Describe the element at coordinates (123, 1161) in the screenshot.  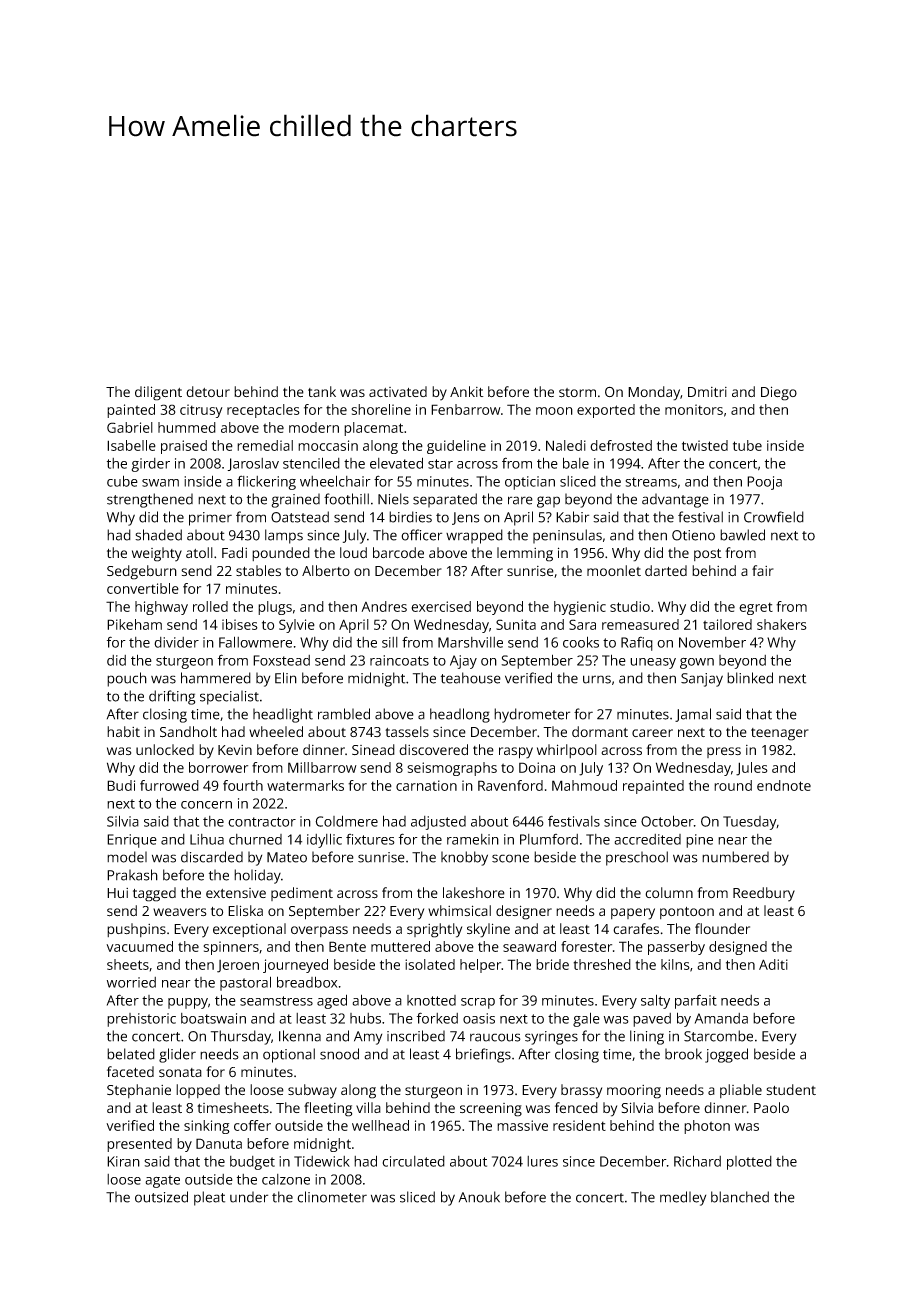
I see `Kiran` at that location.
